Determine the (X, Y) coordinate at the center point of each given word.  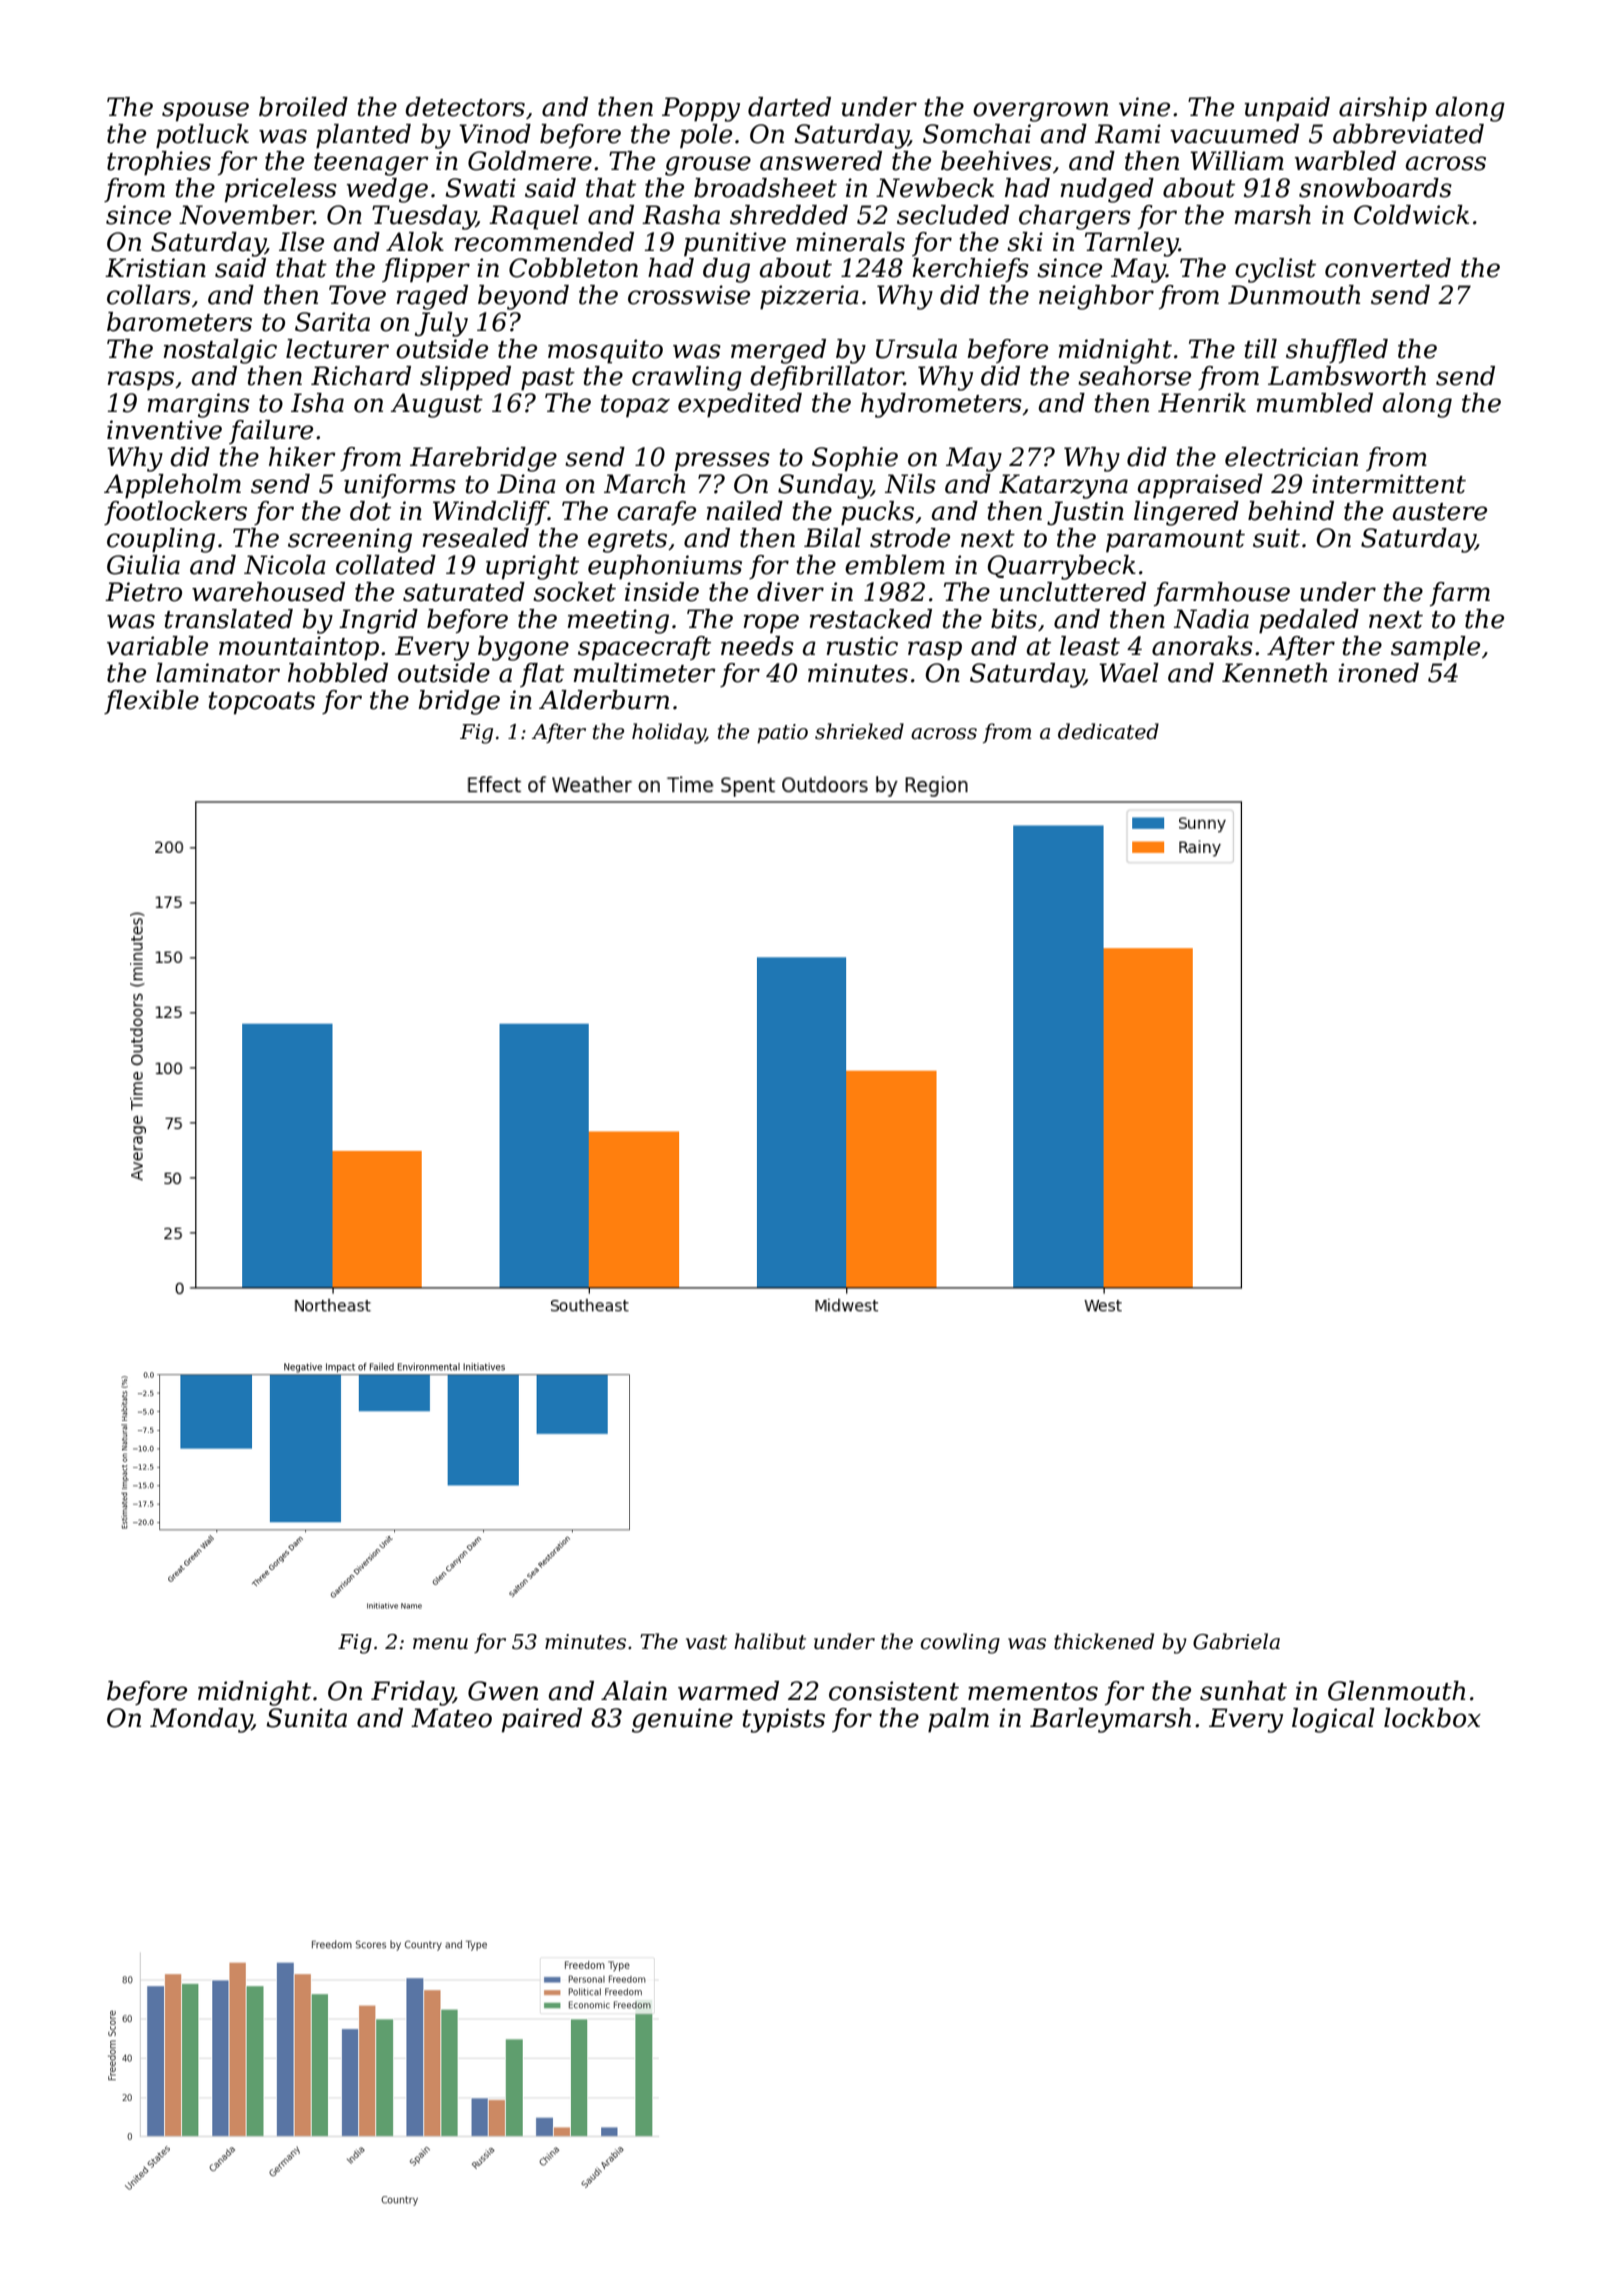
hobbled (338, 673)
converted (1388, 268)
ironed (1378, 673)
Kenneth (1274, 673)
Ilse (301, 242)
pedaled (1309, 621)
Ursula (916, 349)
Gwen (503, 1691)
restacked (871, 619)
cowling (960, 1643)
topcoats (262, 703)
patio (782, 734)
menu (440, 1644)
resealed (476, 538)
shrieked (859, 731)
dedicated (1108, 731)
